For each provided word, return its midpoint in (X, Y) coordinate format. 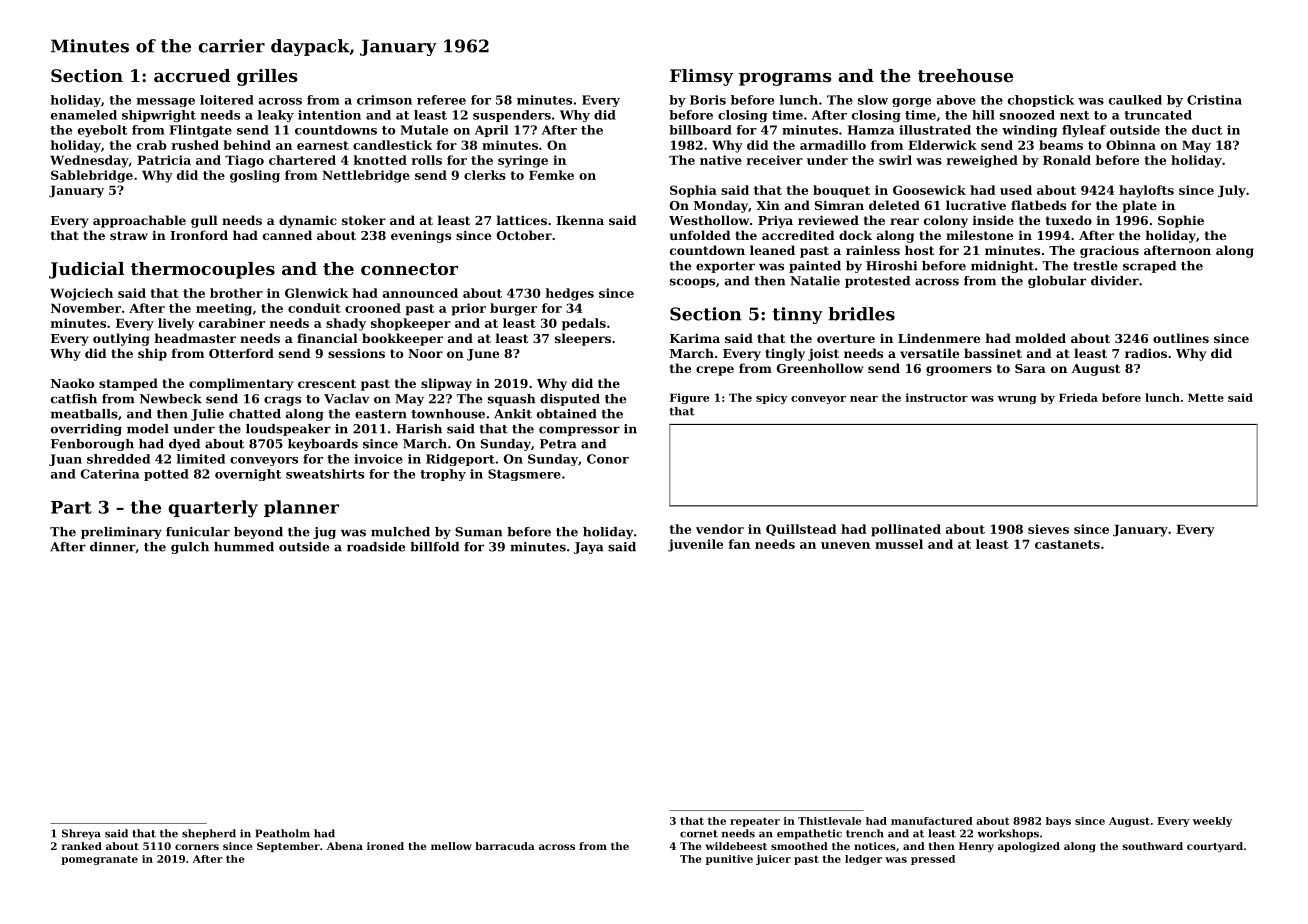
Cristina (1214, 100)
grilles (267, 77)
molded (1040, 338)
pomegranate (99, 860)
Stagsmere (524, 475)
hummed (244, 547)
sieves (1048, 529)
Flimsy (701, 77)
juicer (773, 860)
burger (513, 309)
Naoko (72, 383)
